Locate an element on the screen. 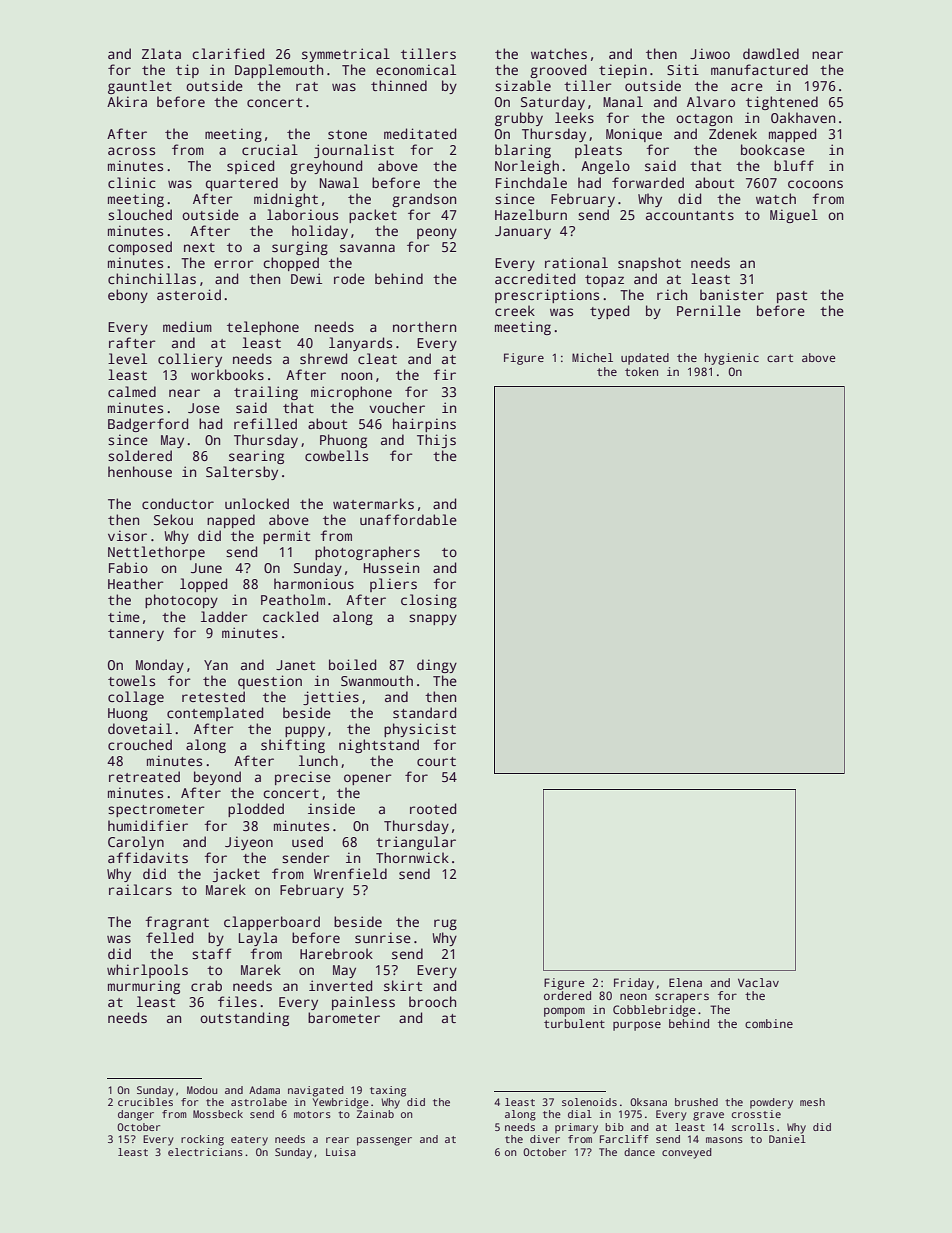 This screenshot has height=1233, width=952. token is located at coordinates (641, 371).
